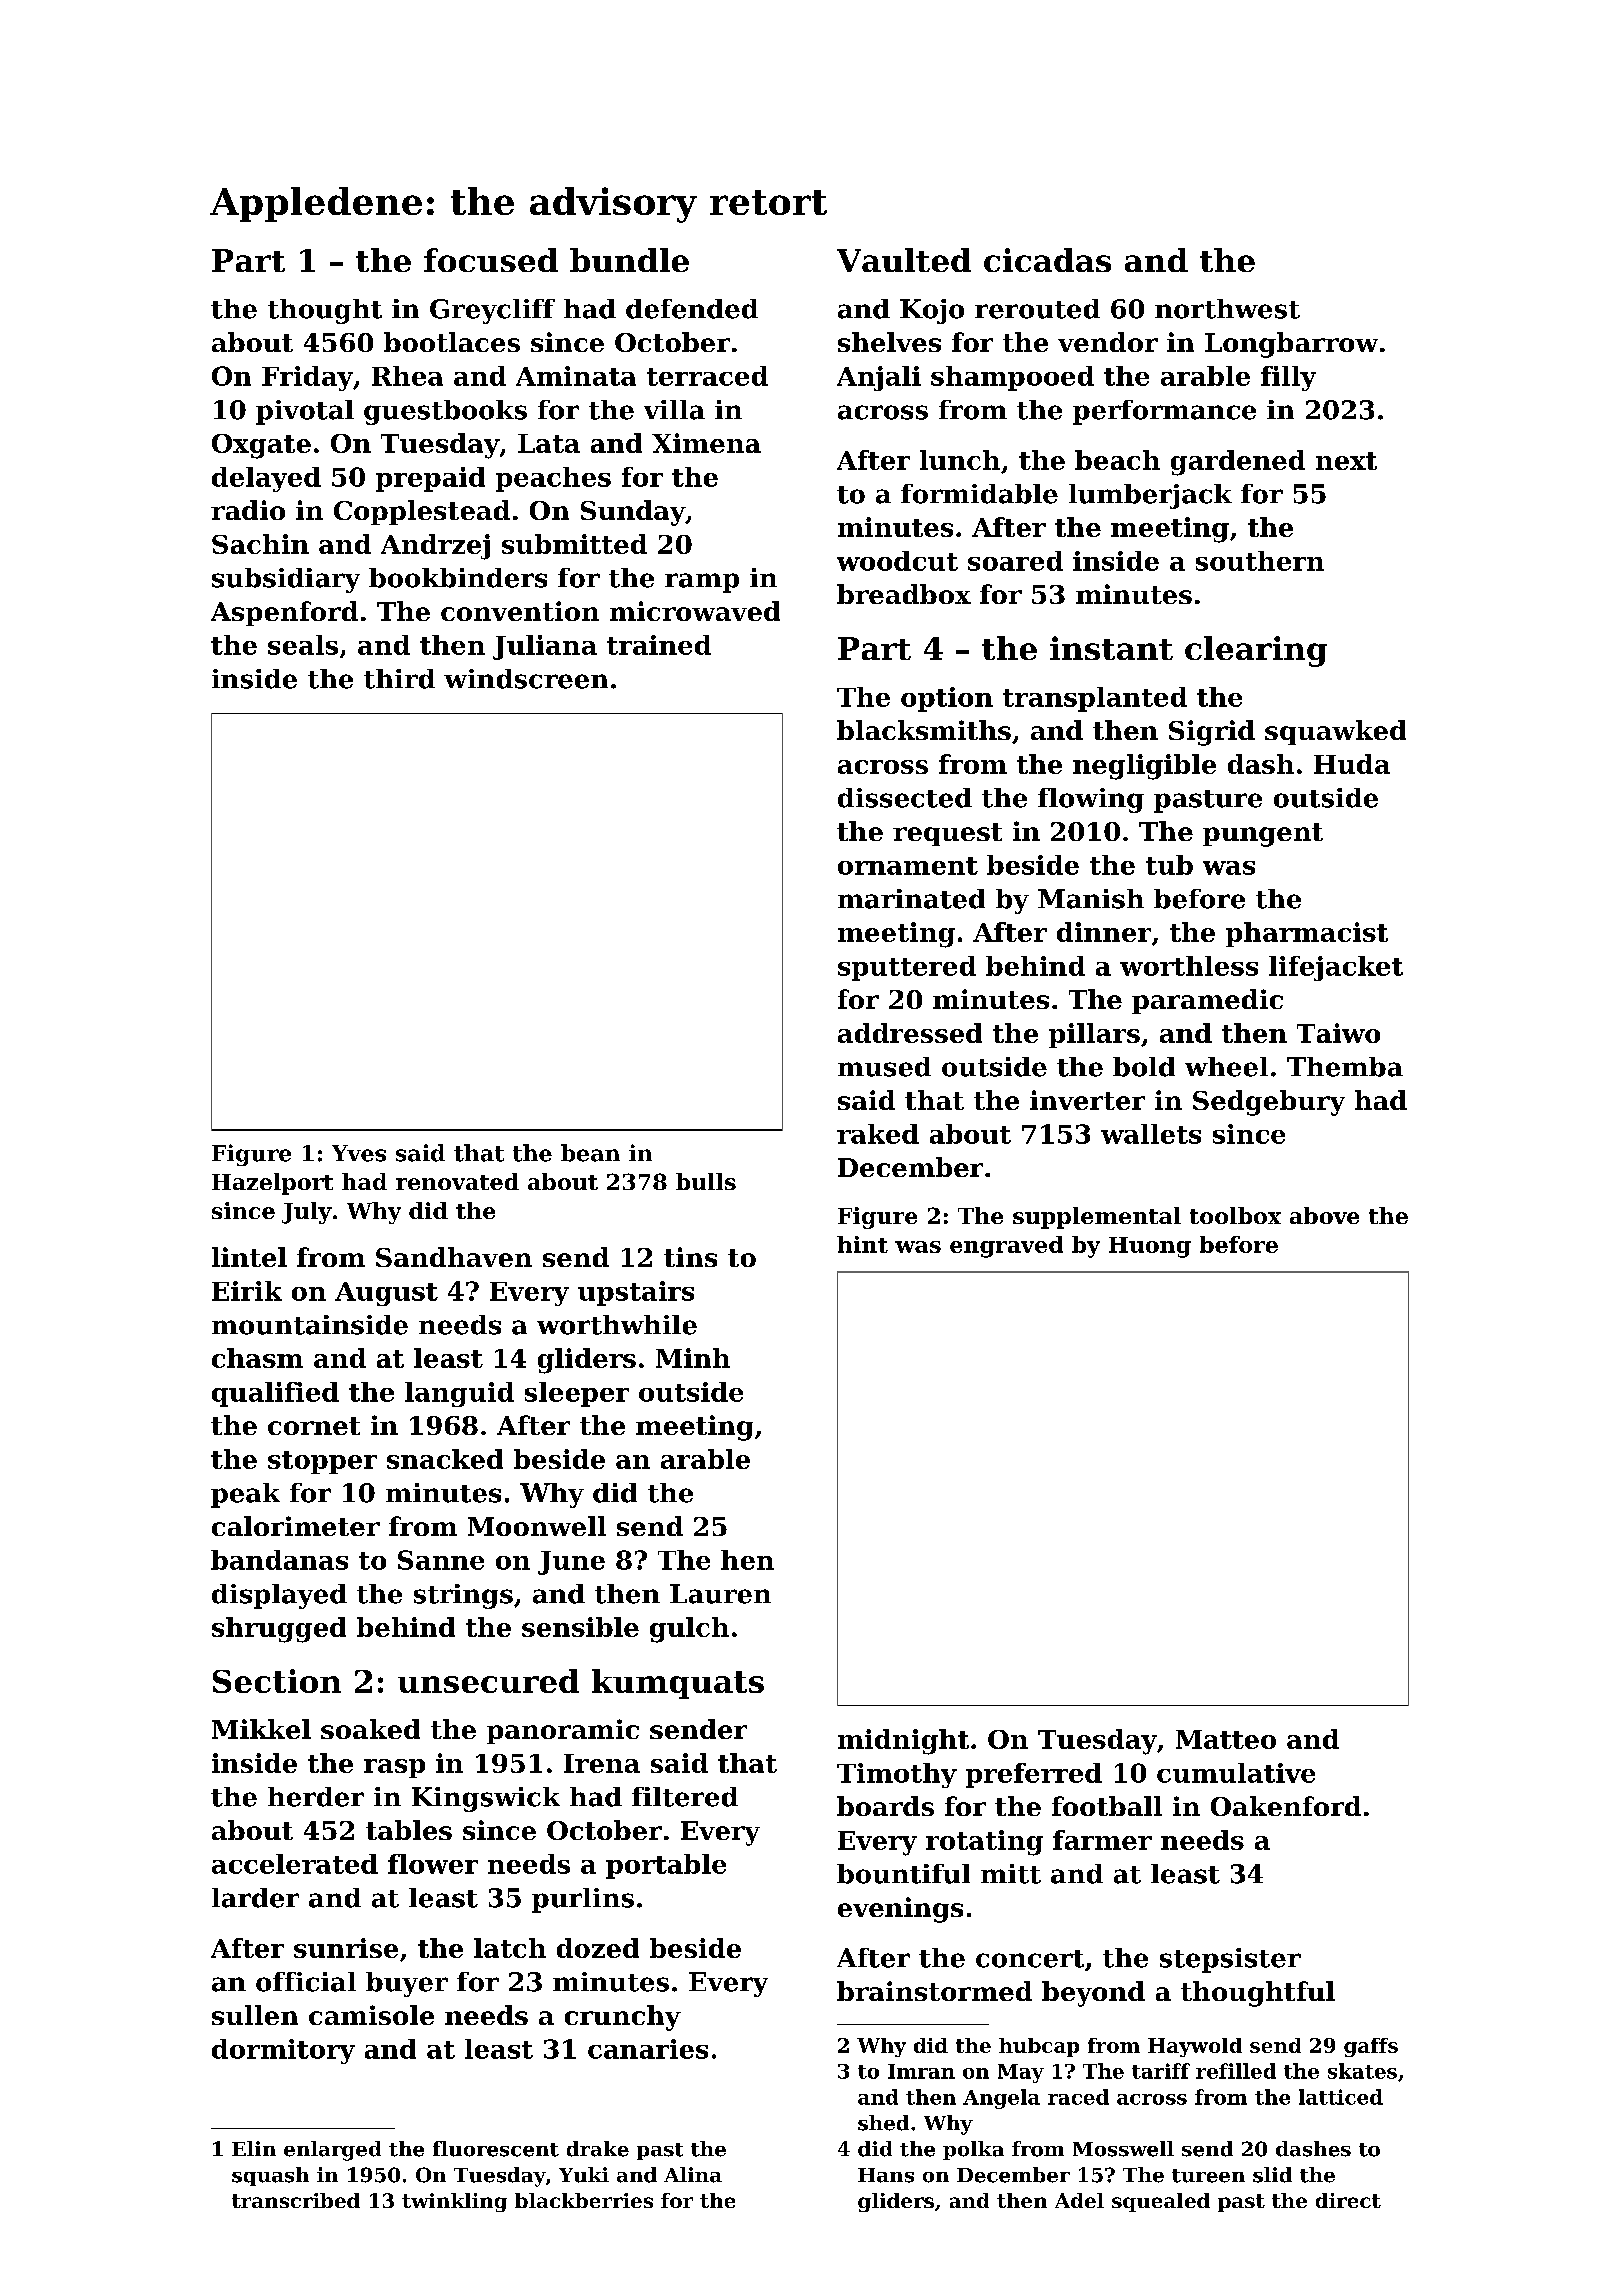 The height and width of the screenshot is (2292, 1620). What do you see at coordinates (1212, 733) in the screenshot?
I see `Sigrid` at bounding box center [1212, 733].
